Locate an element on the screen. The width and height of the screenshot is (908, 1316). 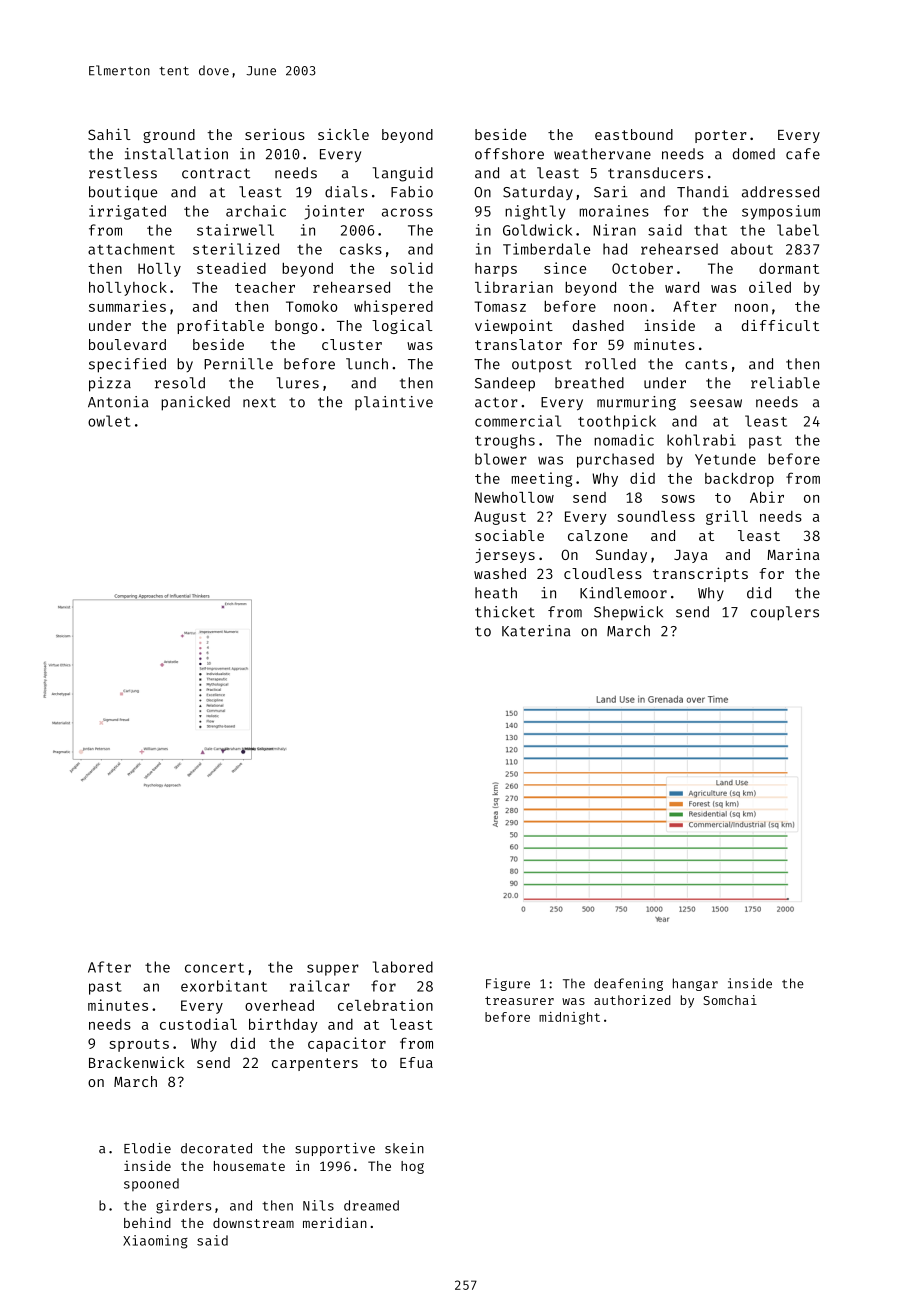
treasurer is located at coordinates (519, 1000).
